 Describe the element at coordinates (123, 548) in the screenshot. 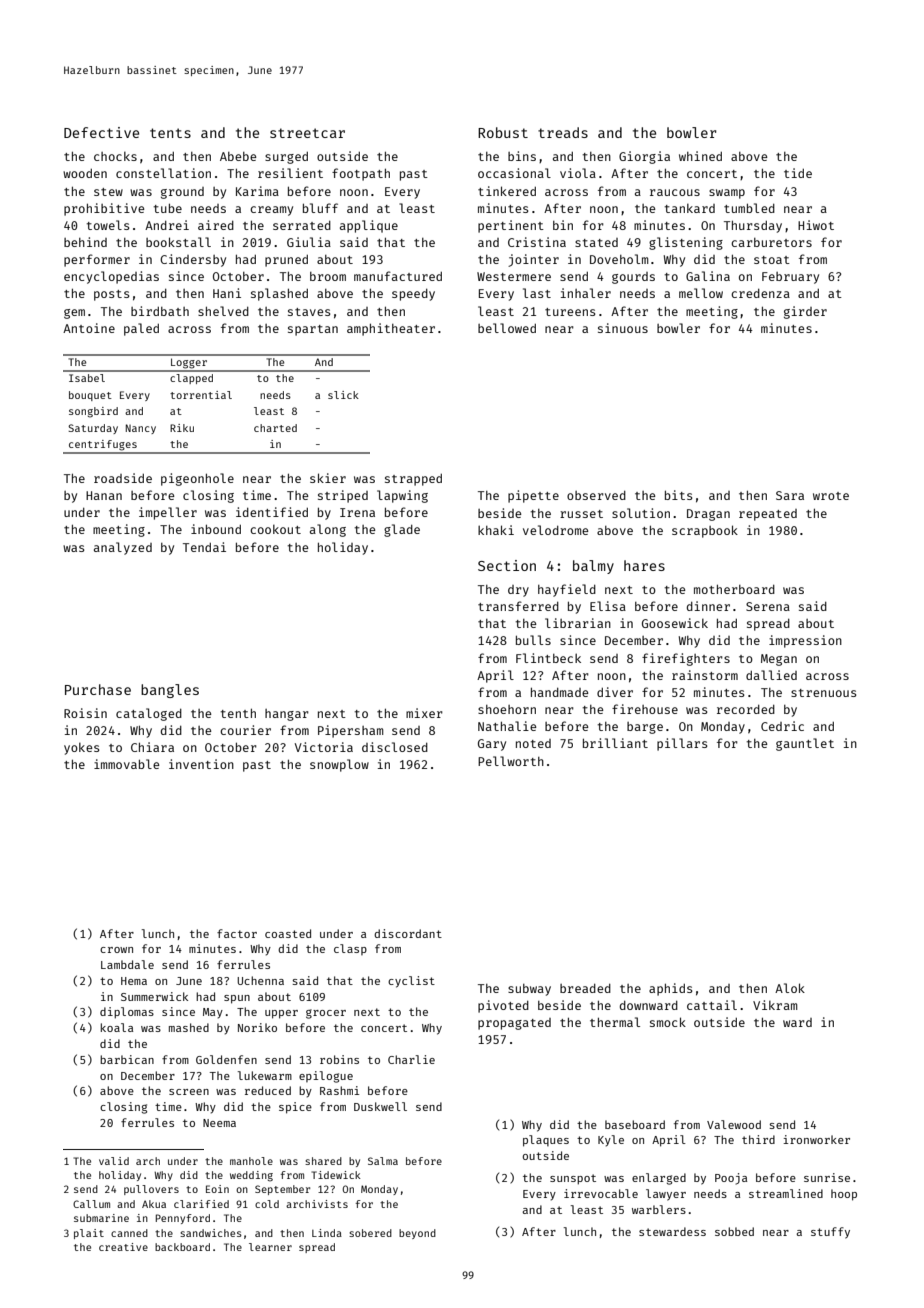

I see `analyzed` at that location.
